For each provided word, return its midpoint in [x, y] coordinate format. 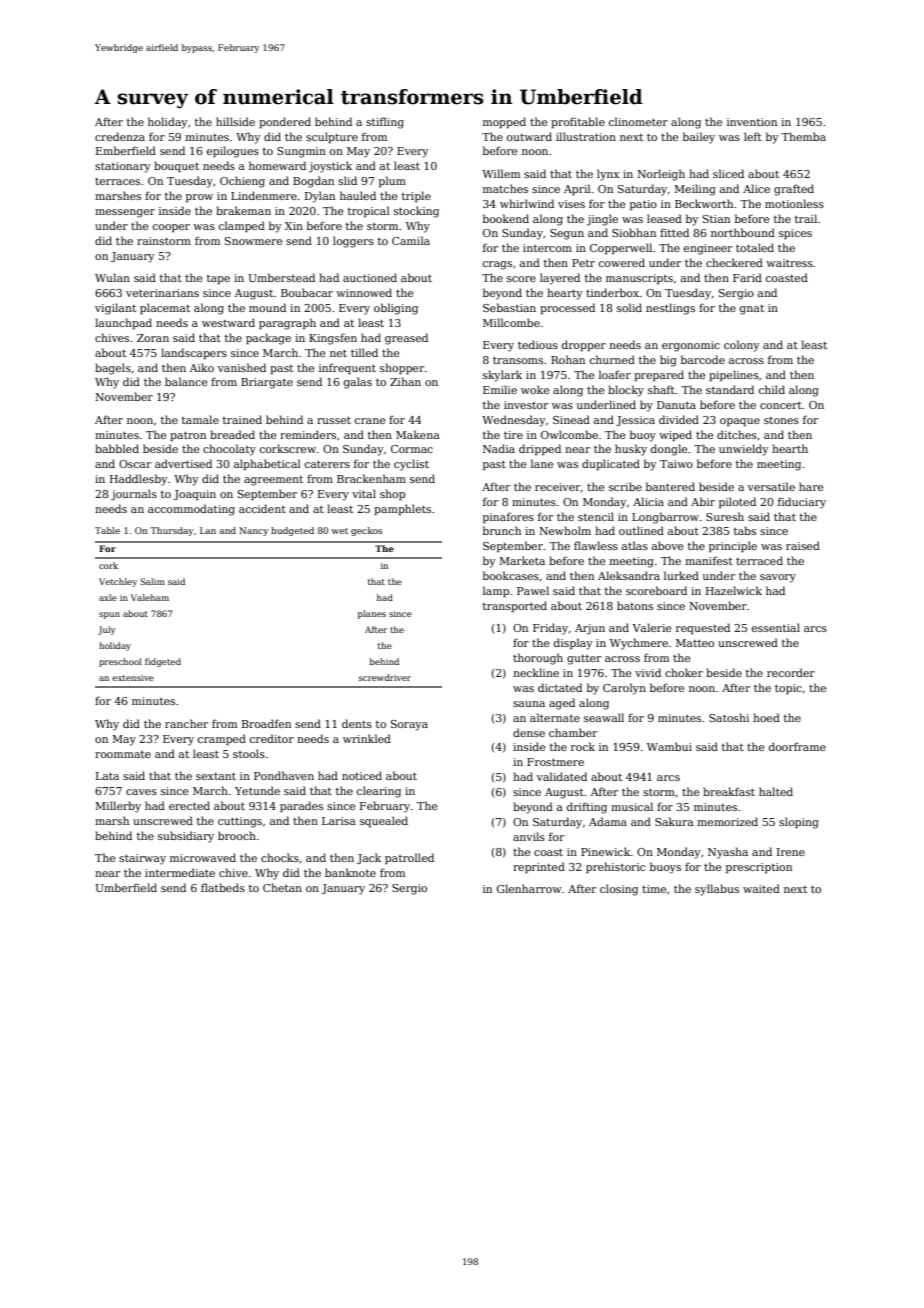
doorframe [797, 746]
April [577, 189]
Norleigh [661, 175]
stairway [142, 859]
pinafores [508, 517]
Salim [152, 581]
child [772, 389]
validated [562, 776]
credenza [120, 136]
